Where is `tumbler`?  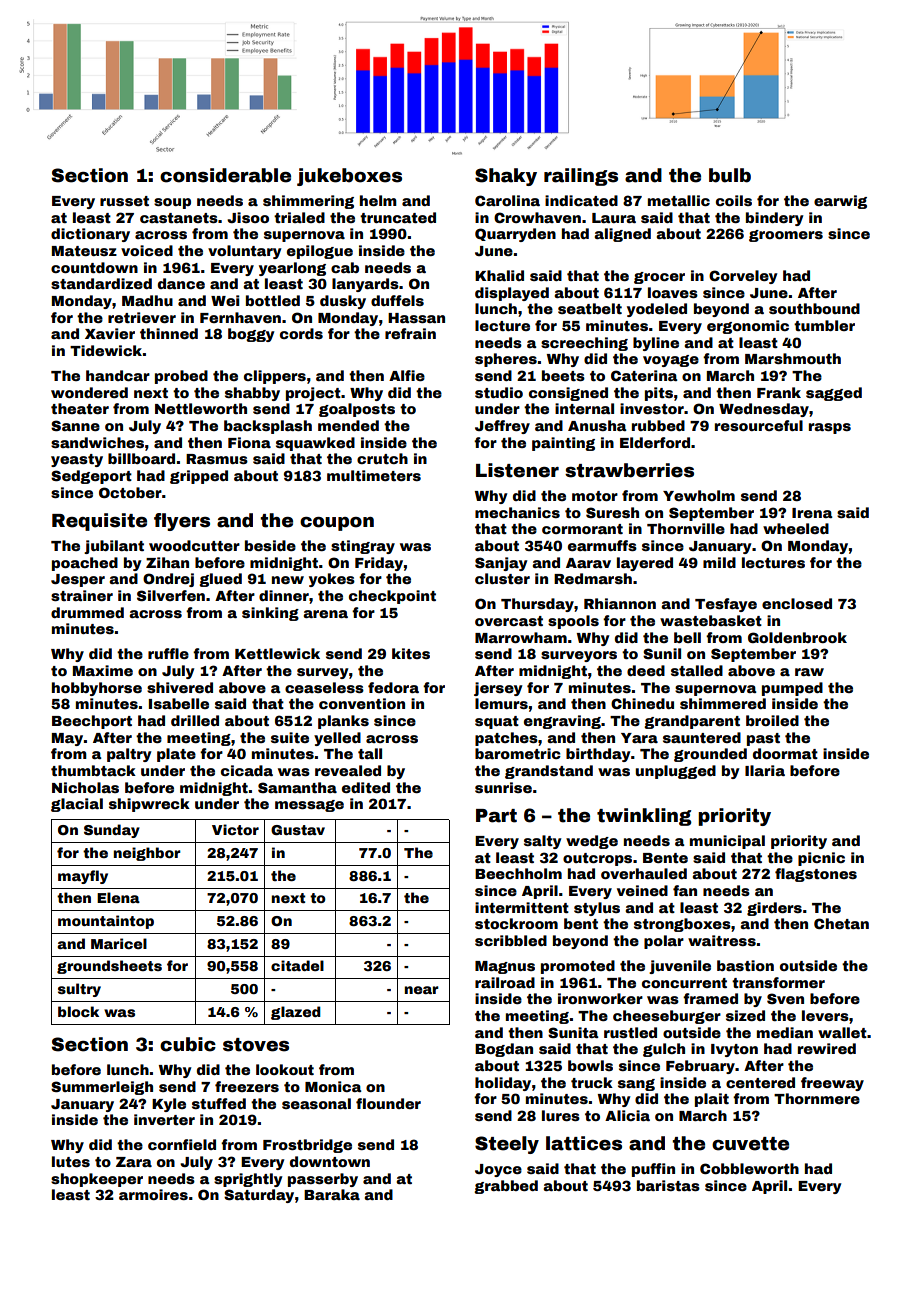
tumbler is located at coordinates (824, 325).
